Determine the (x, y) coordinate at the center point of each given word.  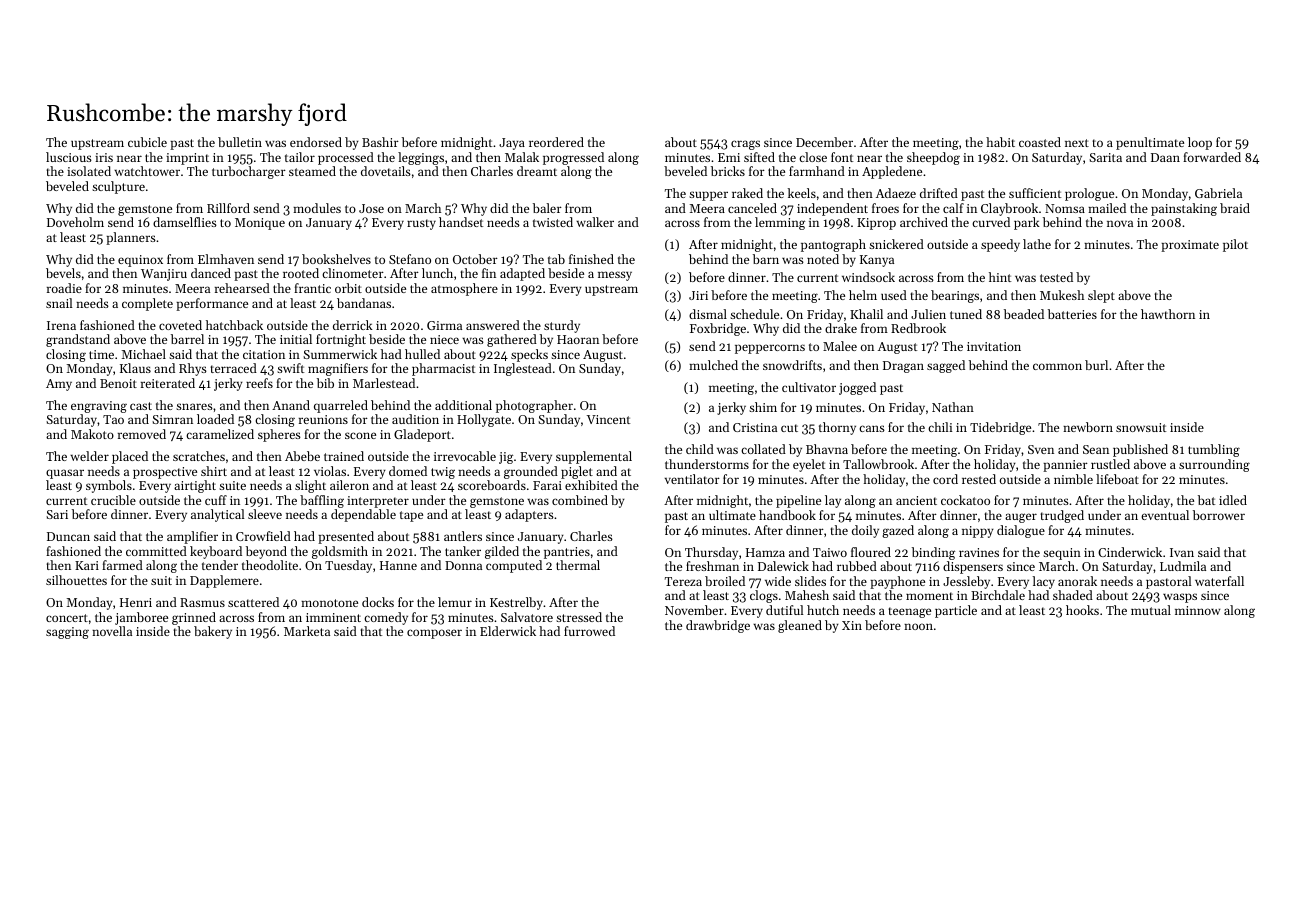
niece (444, 339)
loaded (215, 419)
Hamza (765, 552)
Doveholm (75, 222)
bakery (213, 632)
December (824, 142)
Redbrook (918, 328)
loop (1200, 143)
